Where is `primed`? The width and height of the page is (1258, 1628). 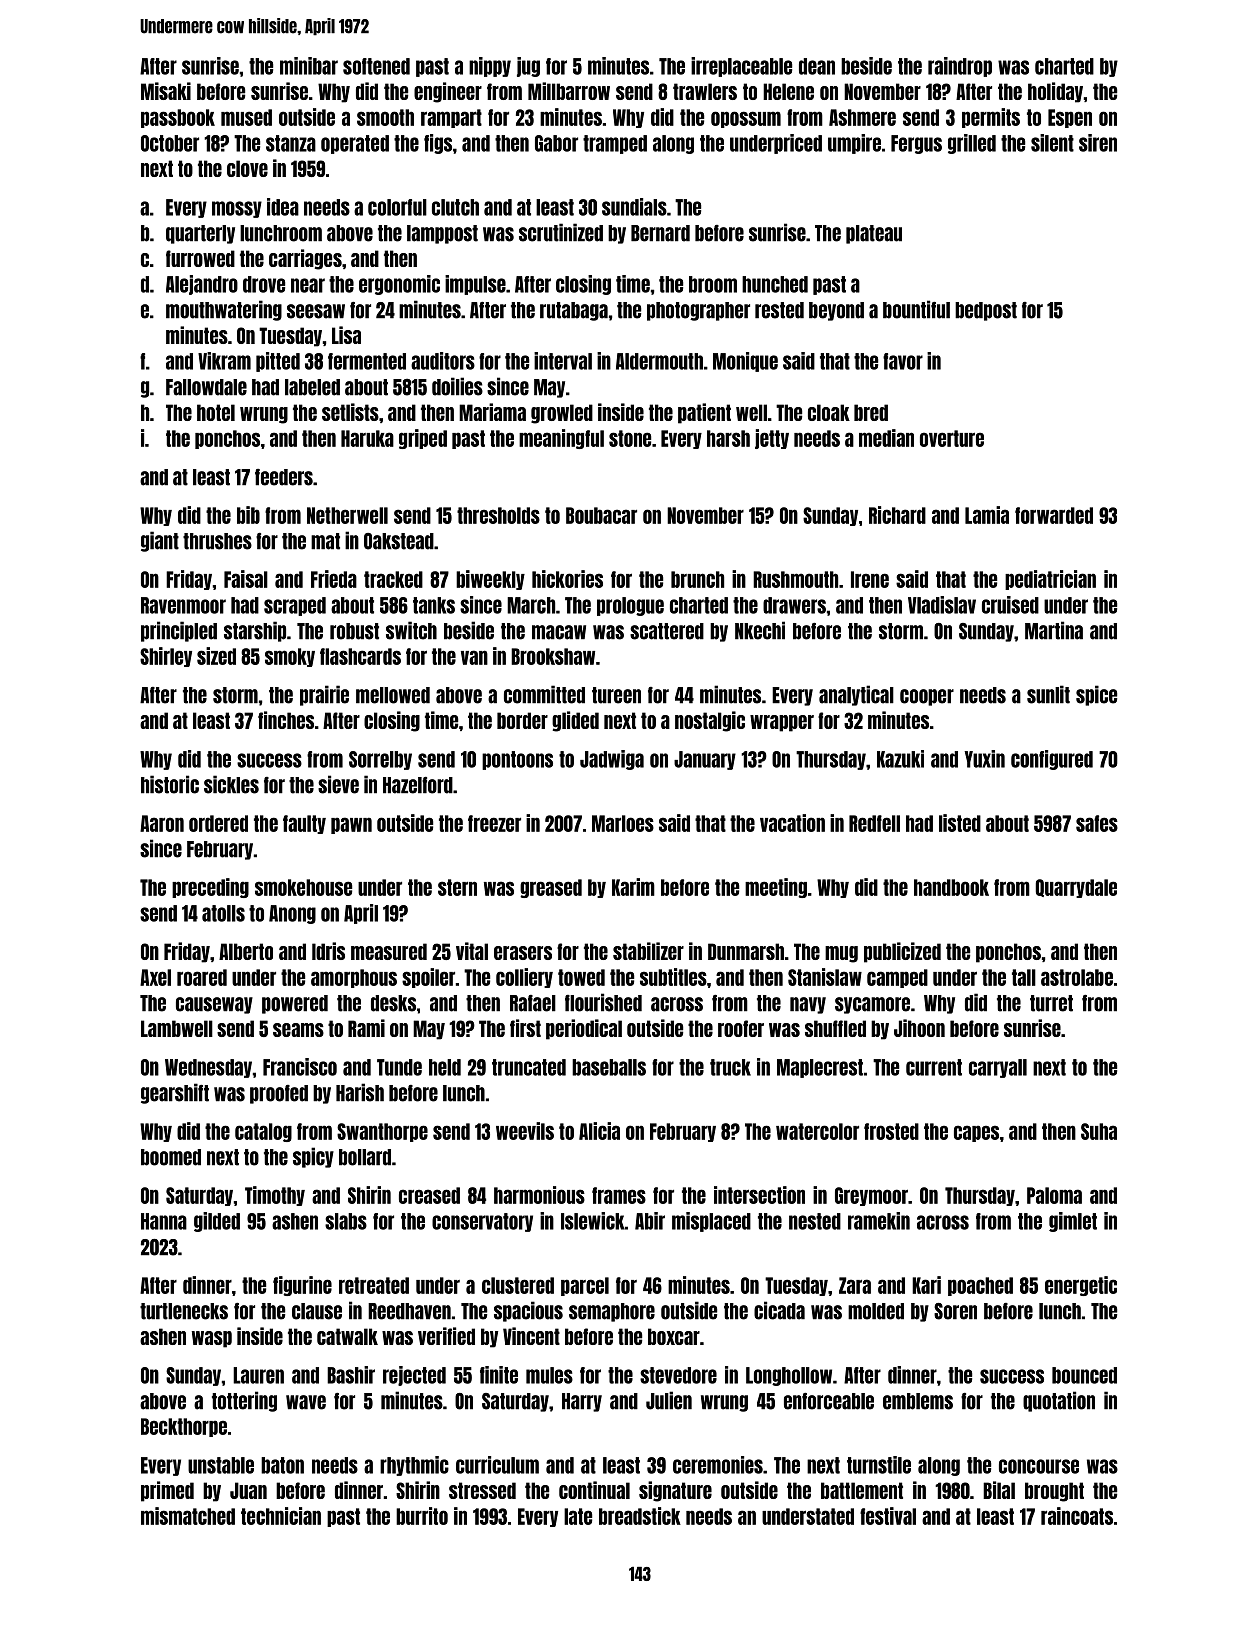
primed is located at coordinates (167, 1491).
